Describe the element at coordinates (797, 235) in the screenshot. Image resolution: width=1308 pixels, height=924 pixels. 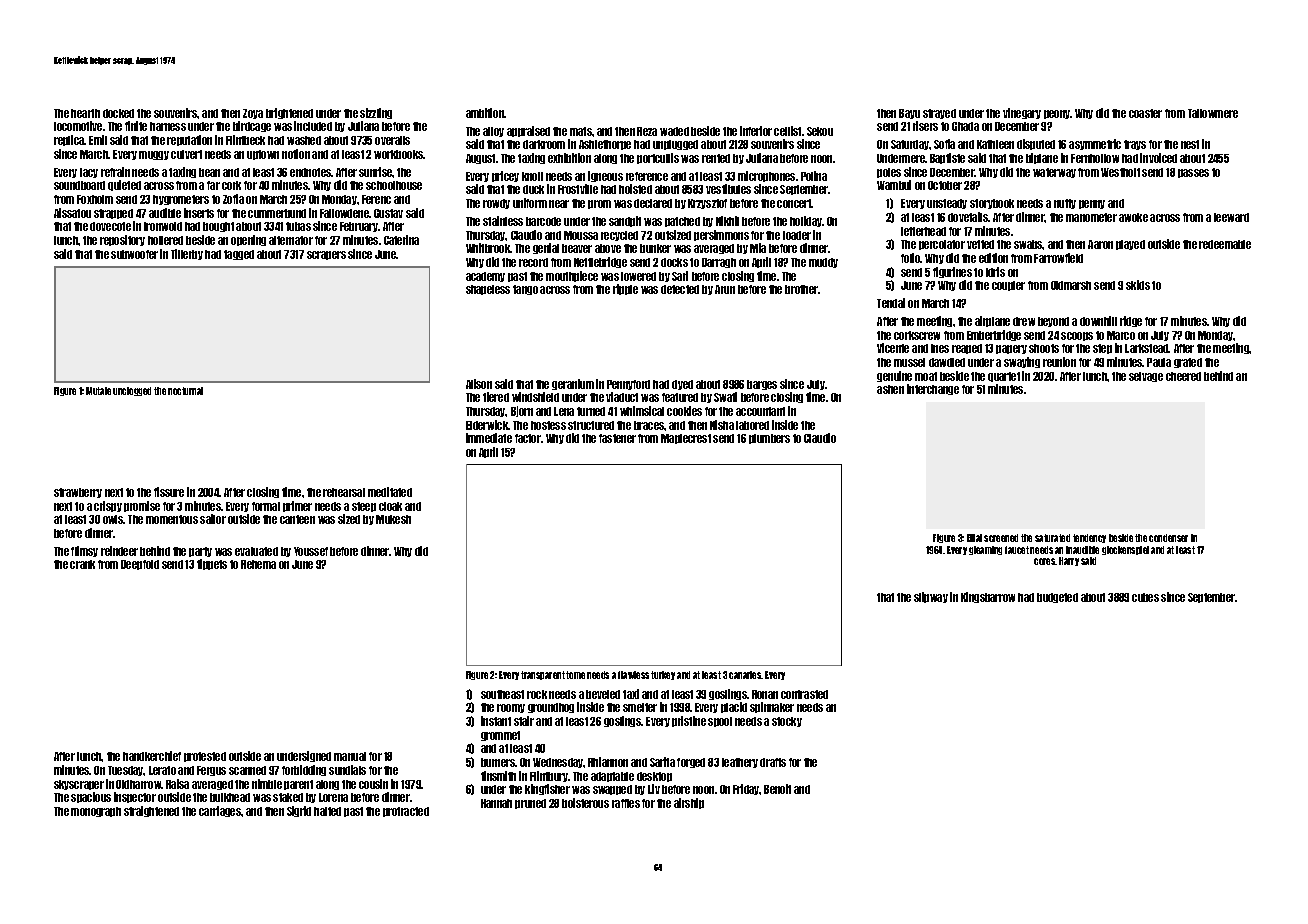
I see `loader` at that location.
